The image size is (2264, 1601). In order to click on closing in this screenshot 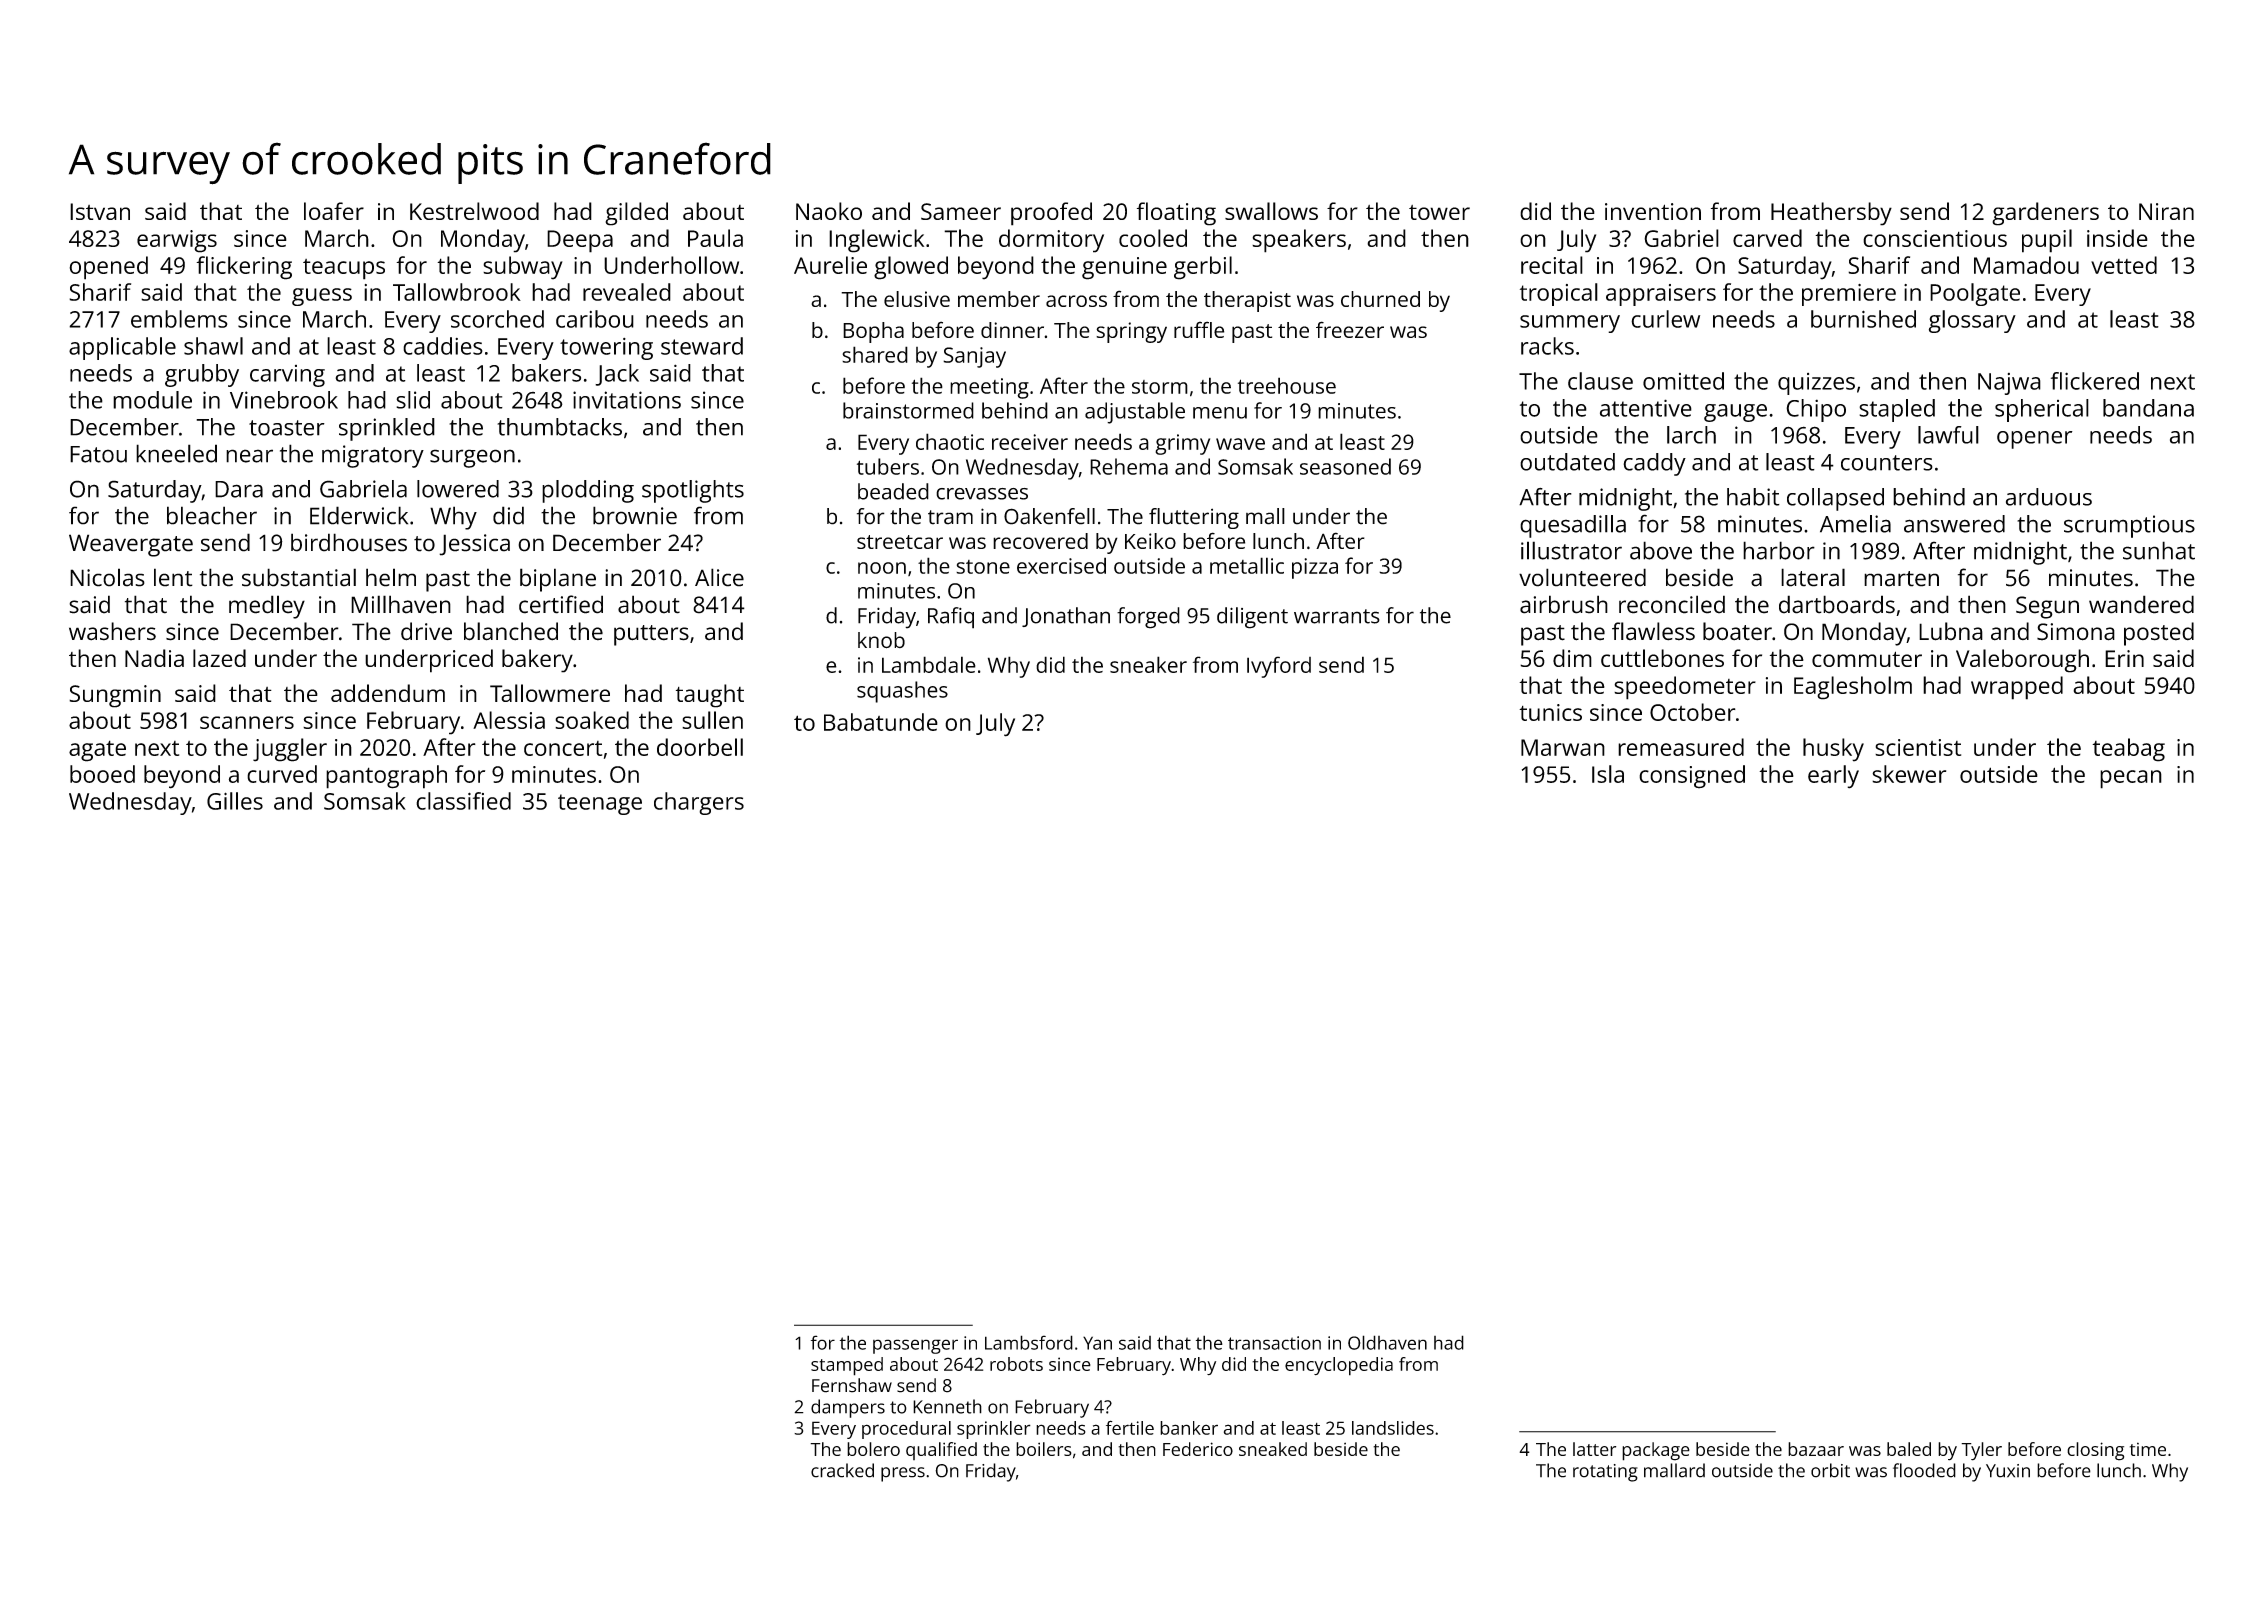, I will do `click(2095, 1451)`.
